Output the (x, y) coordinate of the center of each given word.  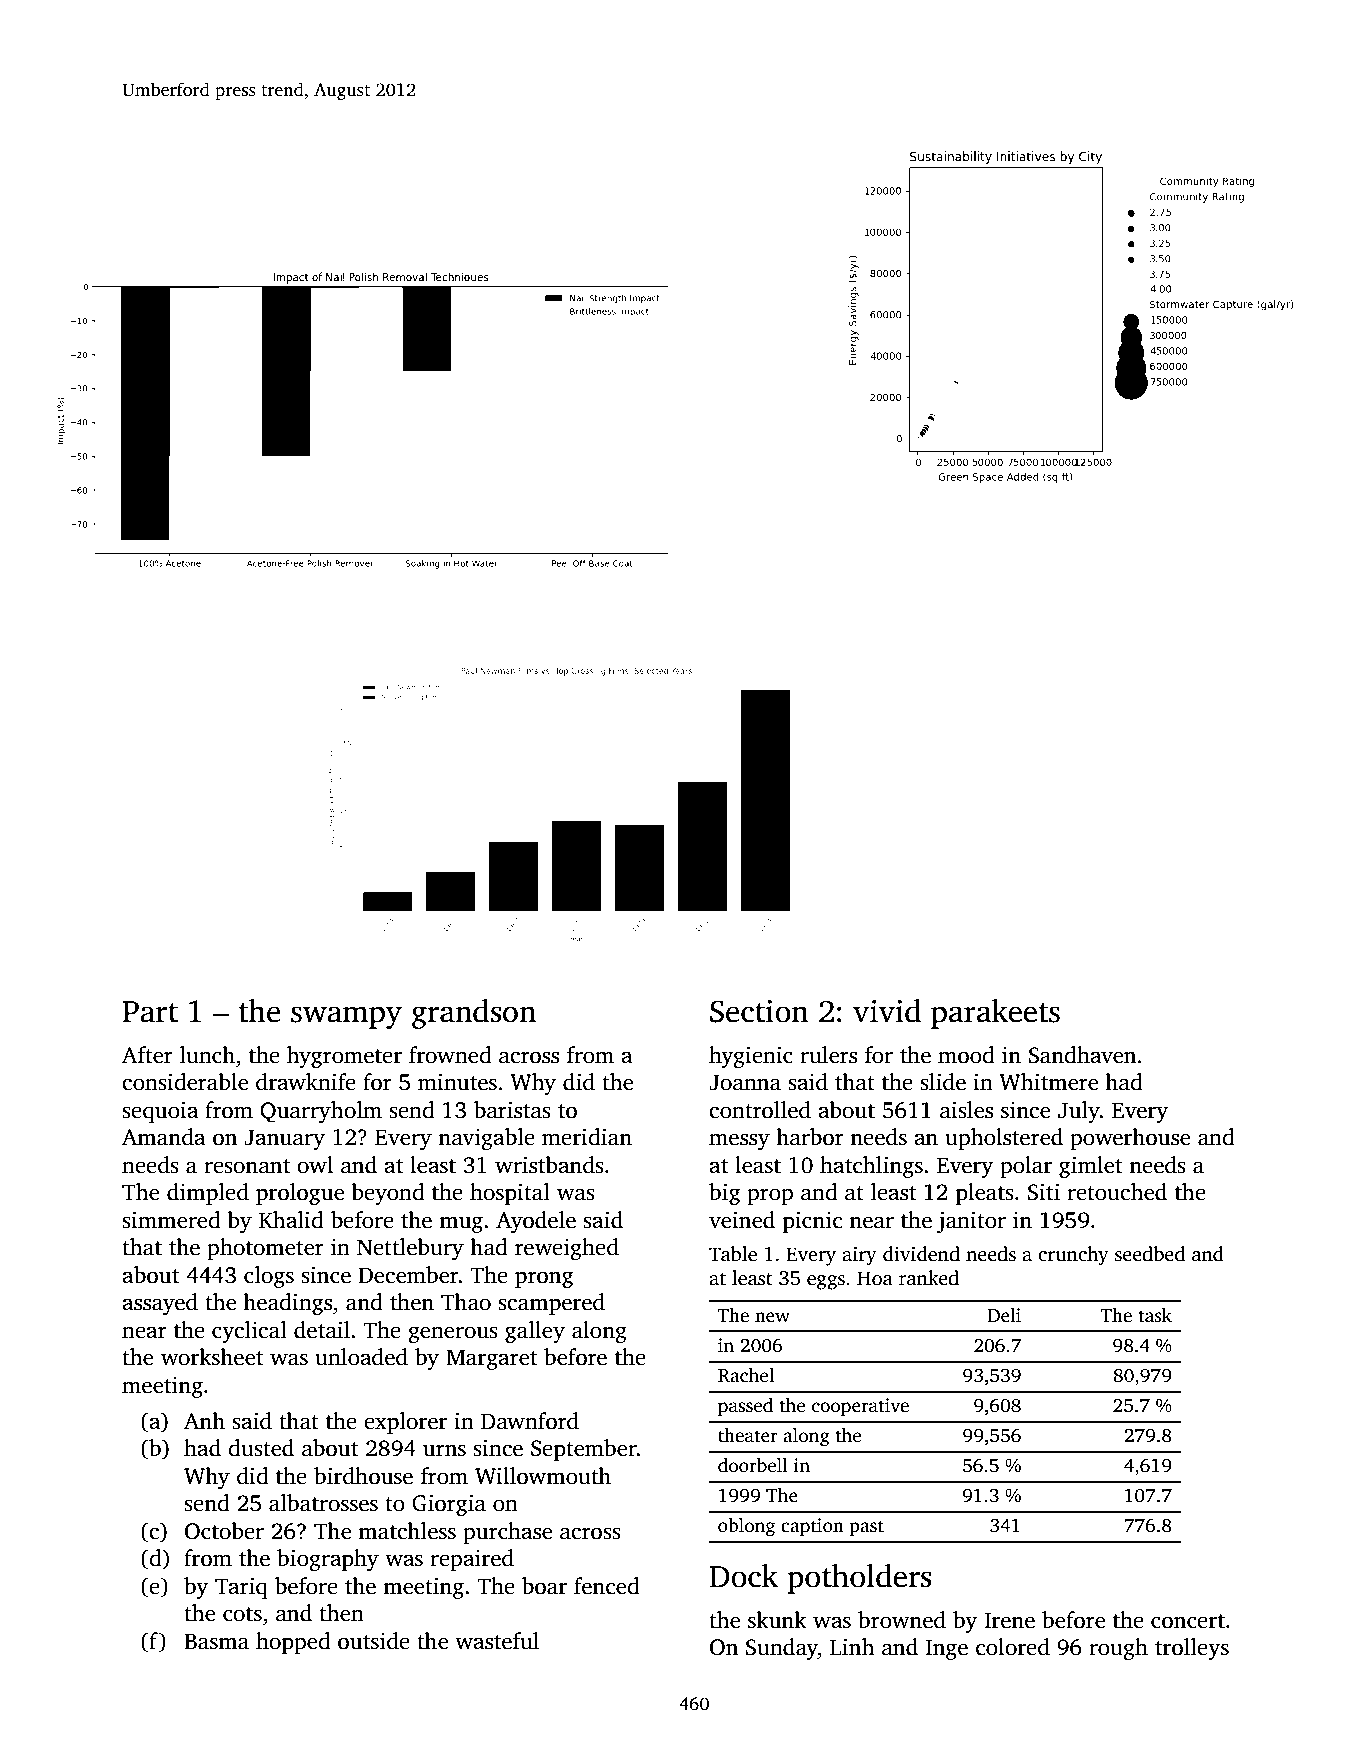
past (867, 1528)
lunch (207, 1055)
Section (759, 1011)
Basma (216, 1641)
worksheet (212, 1357)
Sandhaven (1082, 1055)
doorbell (753, 1465)
